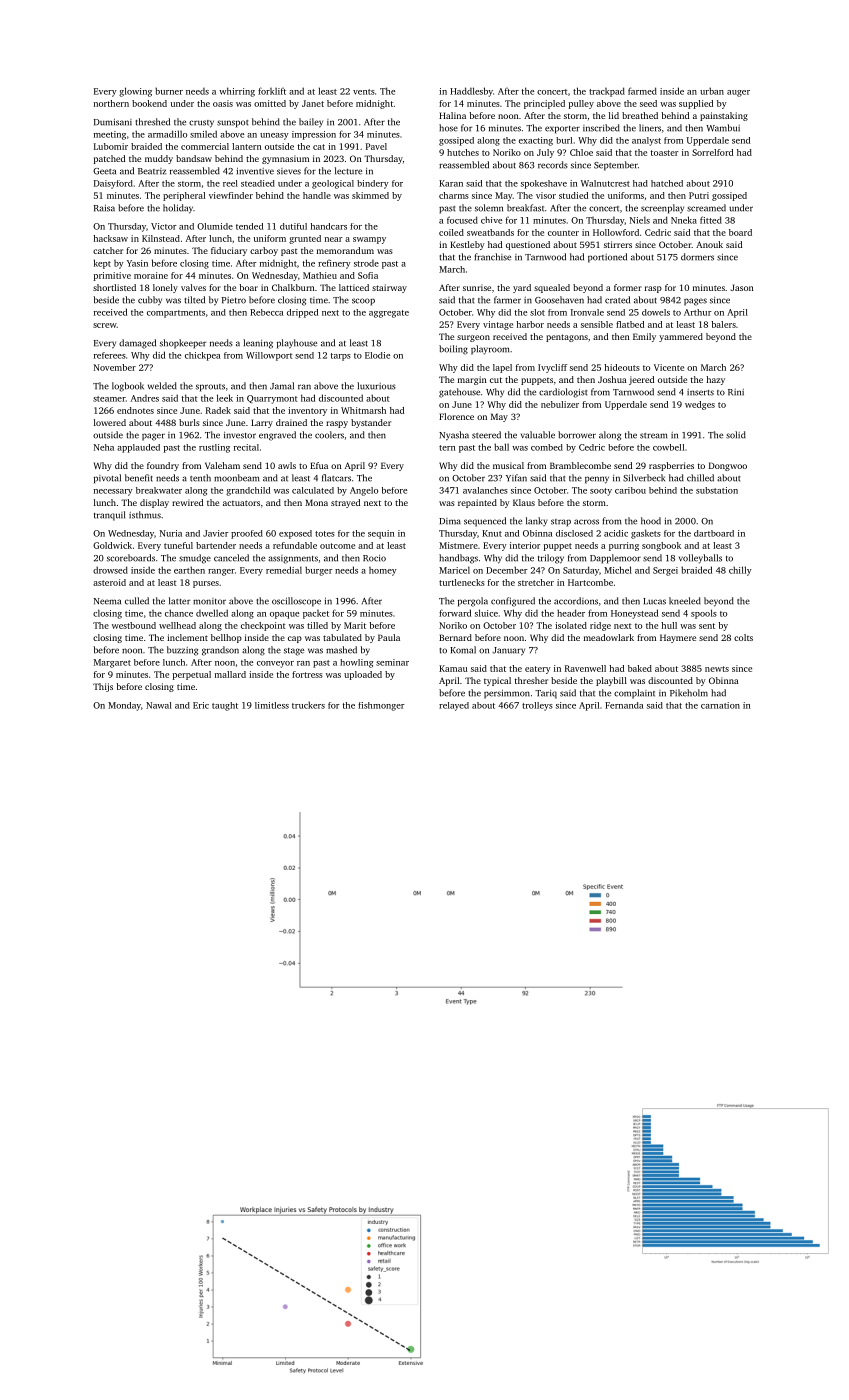 This document has width=849, height=1400. I want to click on dowels, so click(656, 312).
